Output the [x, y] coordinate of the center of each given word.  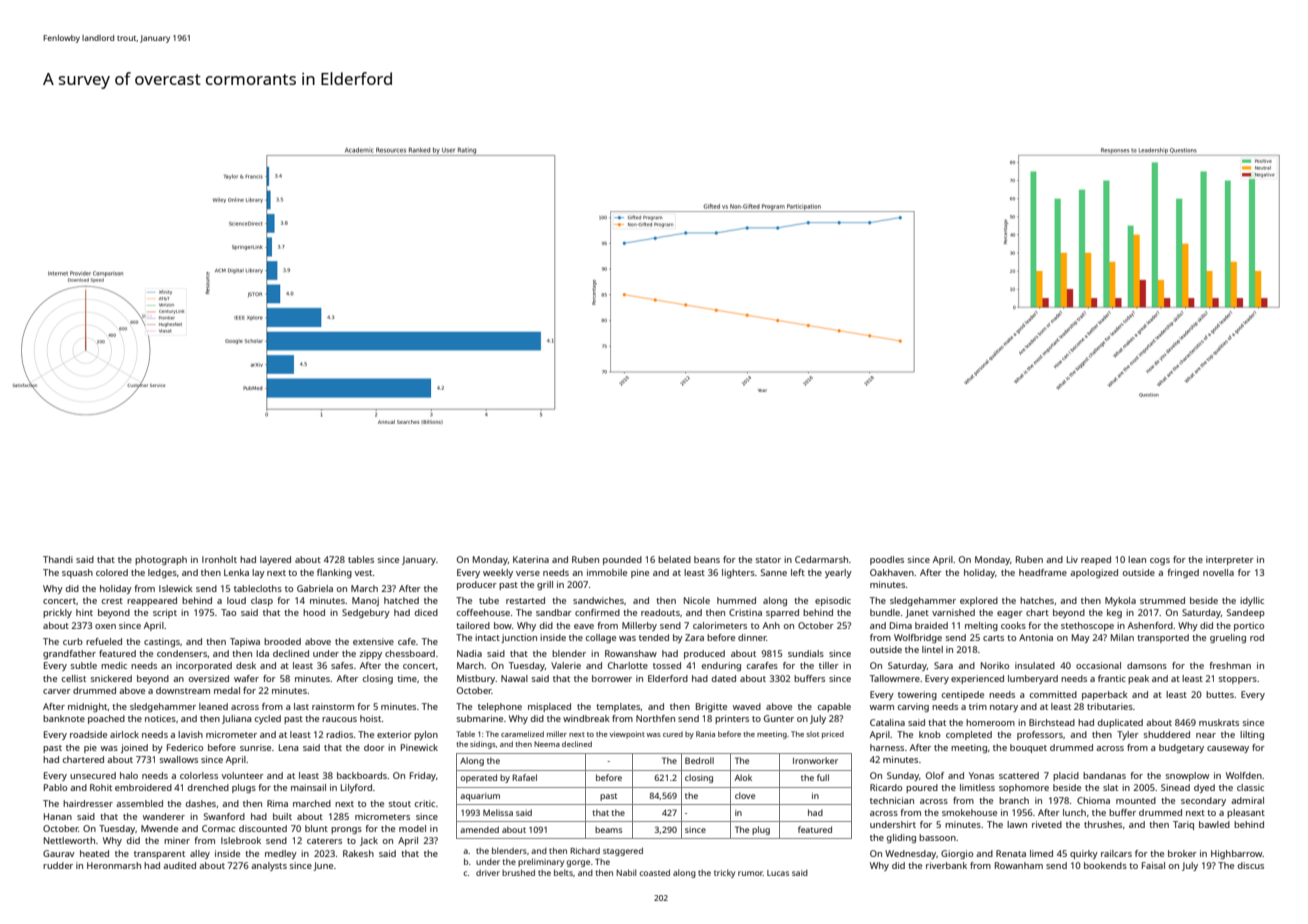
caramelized [522, 734]
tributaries [1110, 706]
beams [608, 829]
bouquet [1028, 748]
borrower [612, 678]
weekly [498, 573]
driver [488, 873]
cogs [1160, 561]
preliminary [541, 862]
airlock [124, 734]
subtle [84, 665]
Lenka [236, 572]
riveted [1047, 824]
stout [400, 804]
